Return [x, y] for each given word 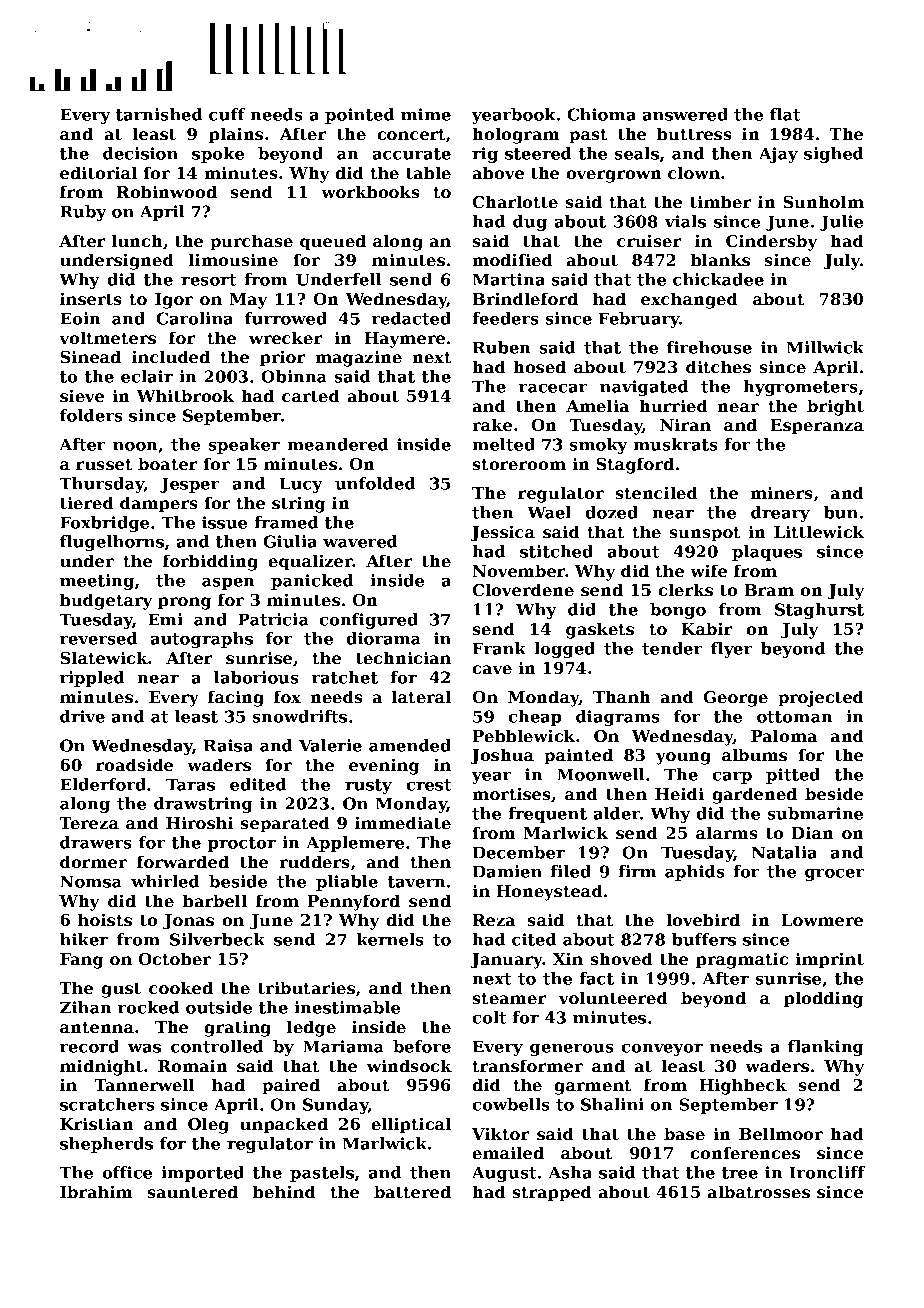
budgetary [106, 601]
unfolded [375, 483]
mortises [511, 793]
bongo [678, 611]
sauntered [193, 1191]
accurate [411, 154]
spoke [218, 155]
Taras [190, 784]
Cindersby [771, 242]
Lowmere [822, 920]
